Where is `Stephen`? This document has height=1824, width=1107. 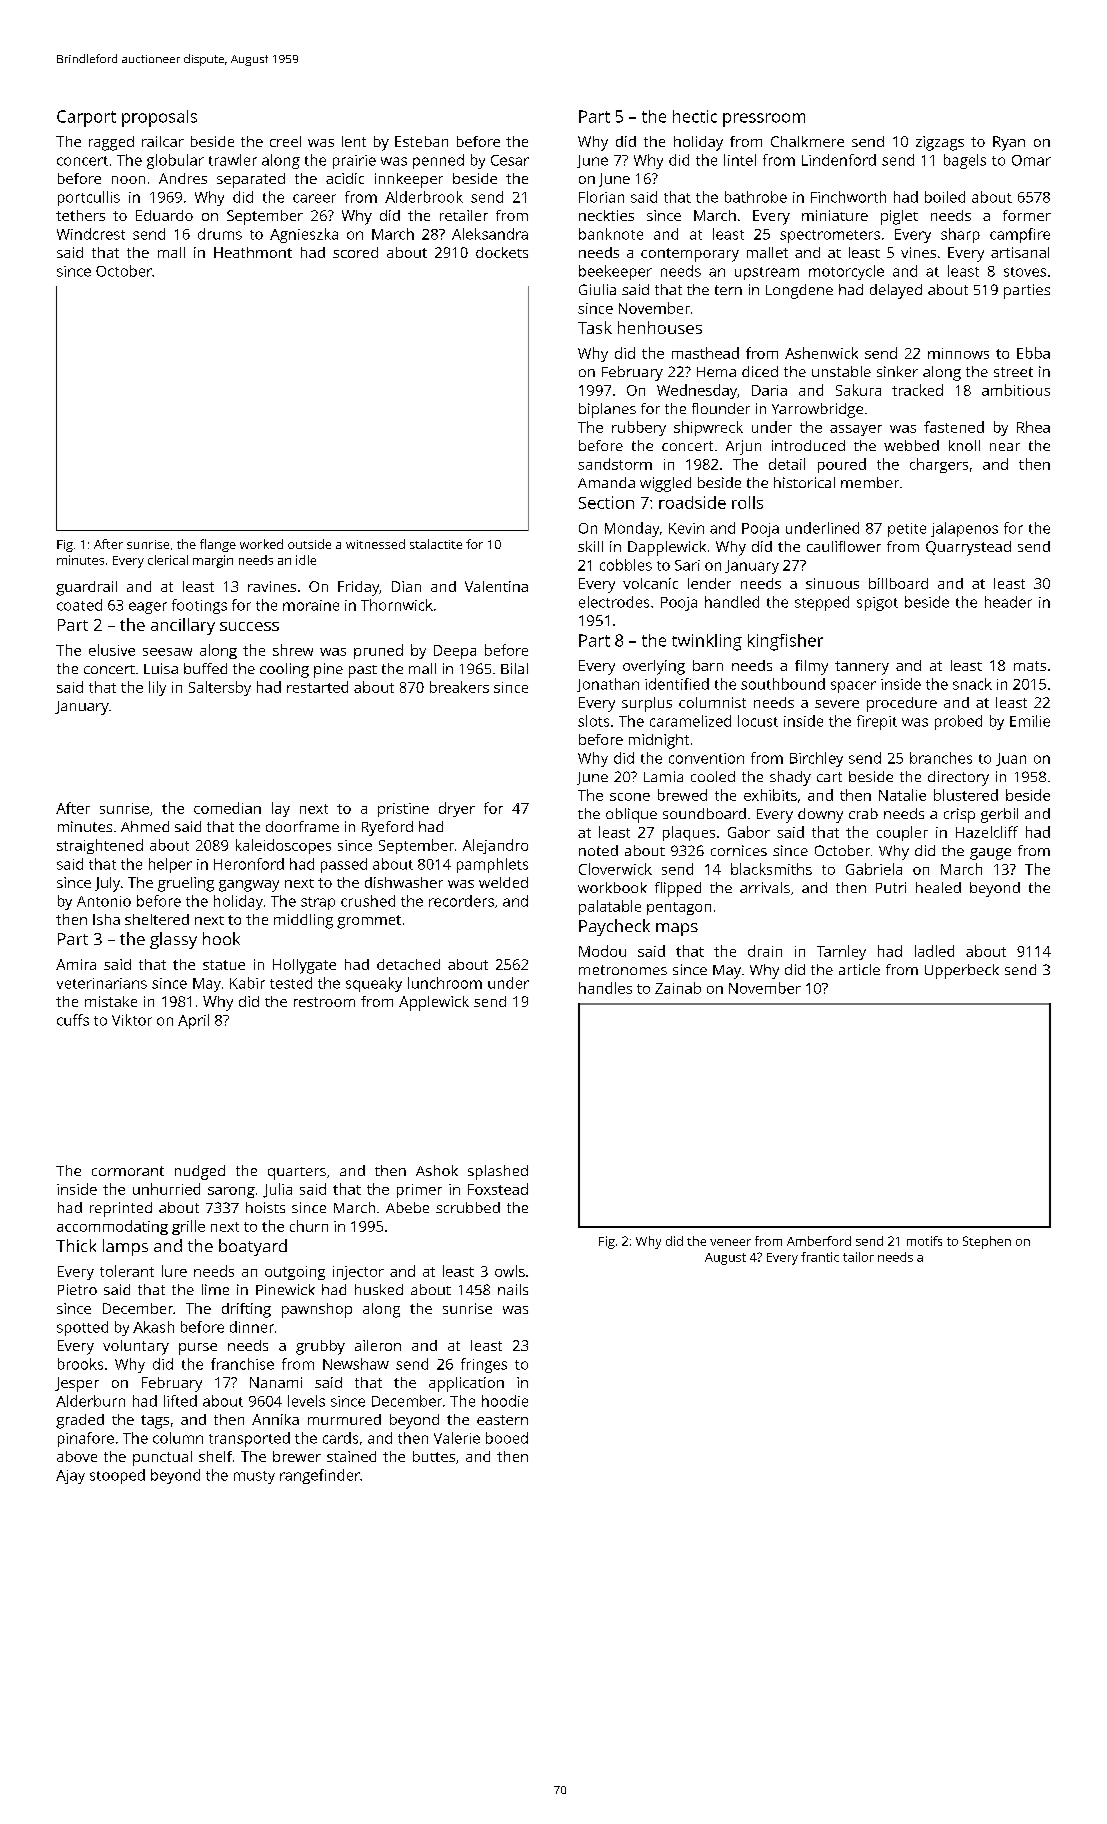
Stephen is located at coordinates (987, 1242).
